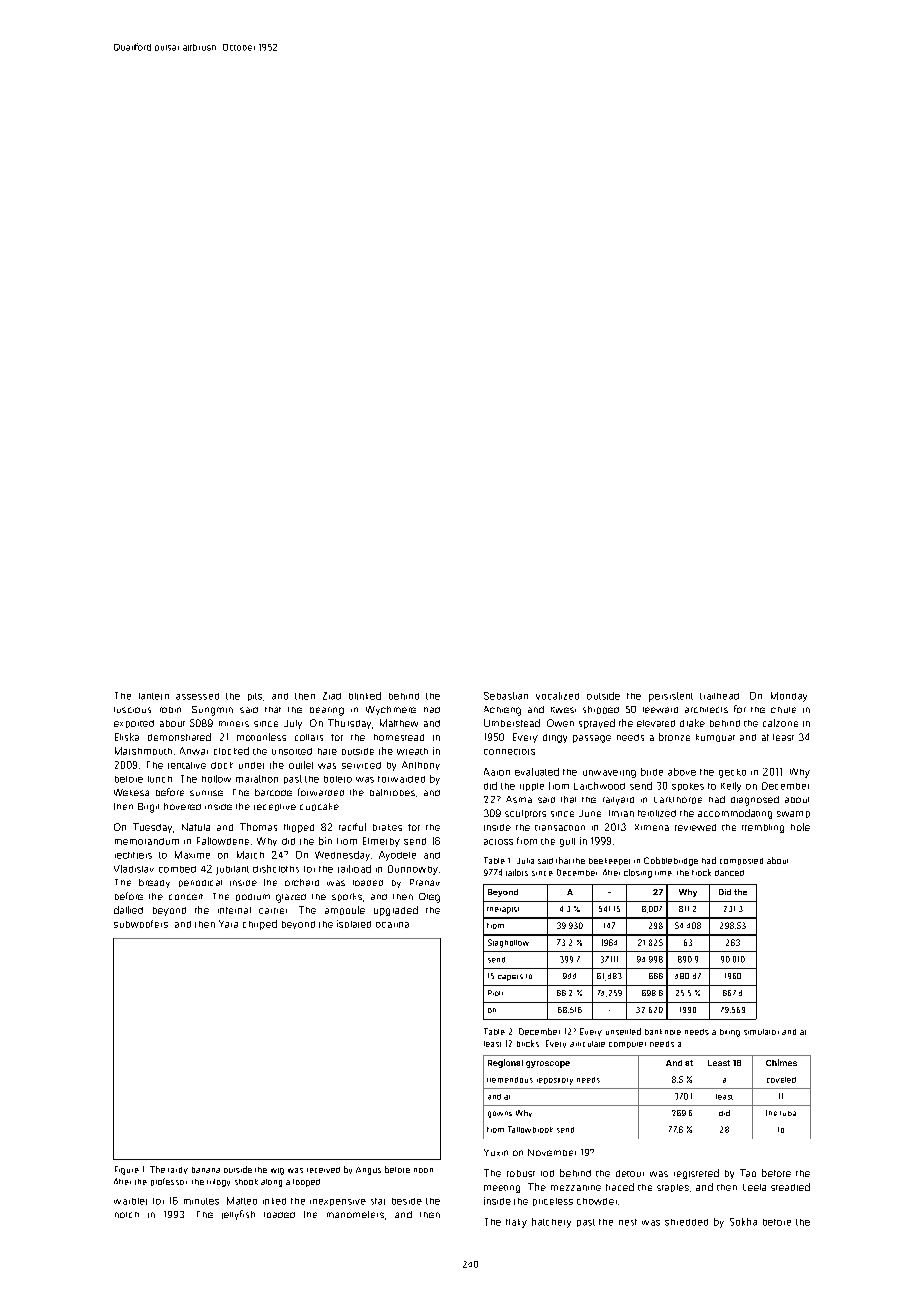 This document has width=924, height=1308. Describe the element at coordinates (576, 1188) in the document. I see `mezzanine` at that location.
